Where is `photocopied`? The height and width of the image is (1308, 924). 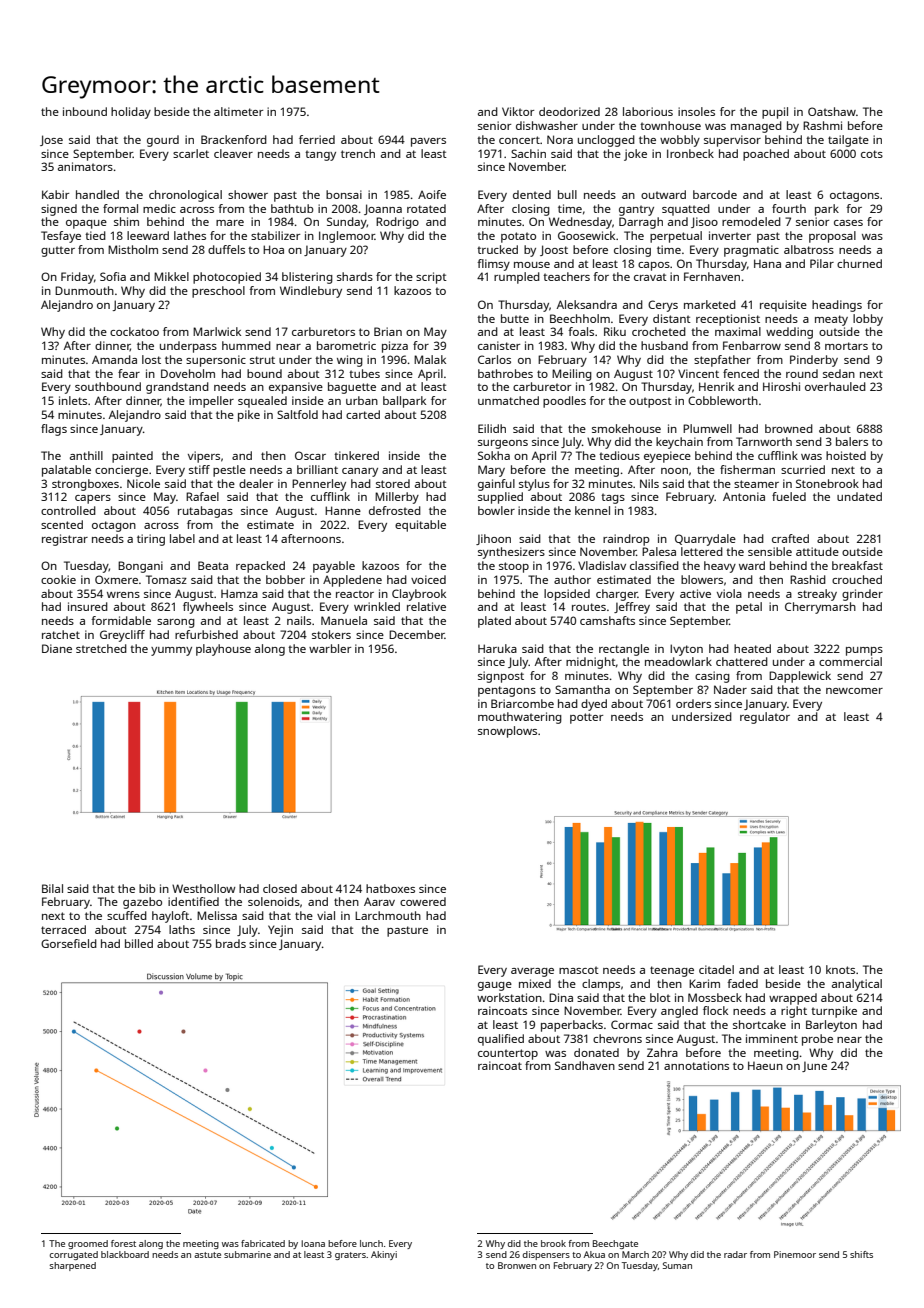 photocopied is located at coordinates (227, 278).
